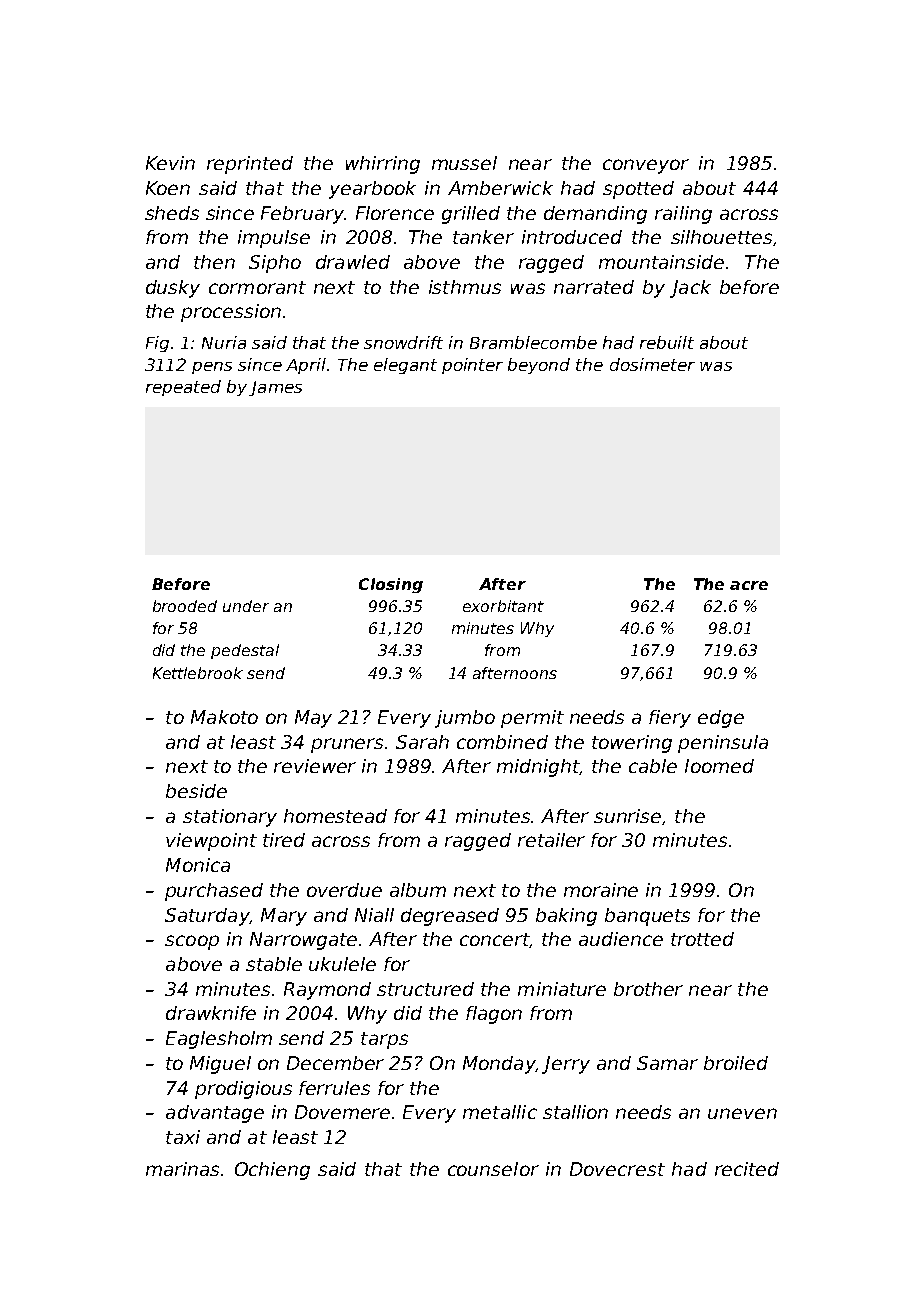 The height and width of the image is (1311, 924). I want to click on reprinted, so click(250, 165).
